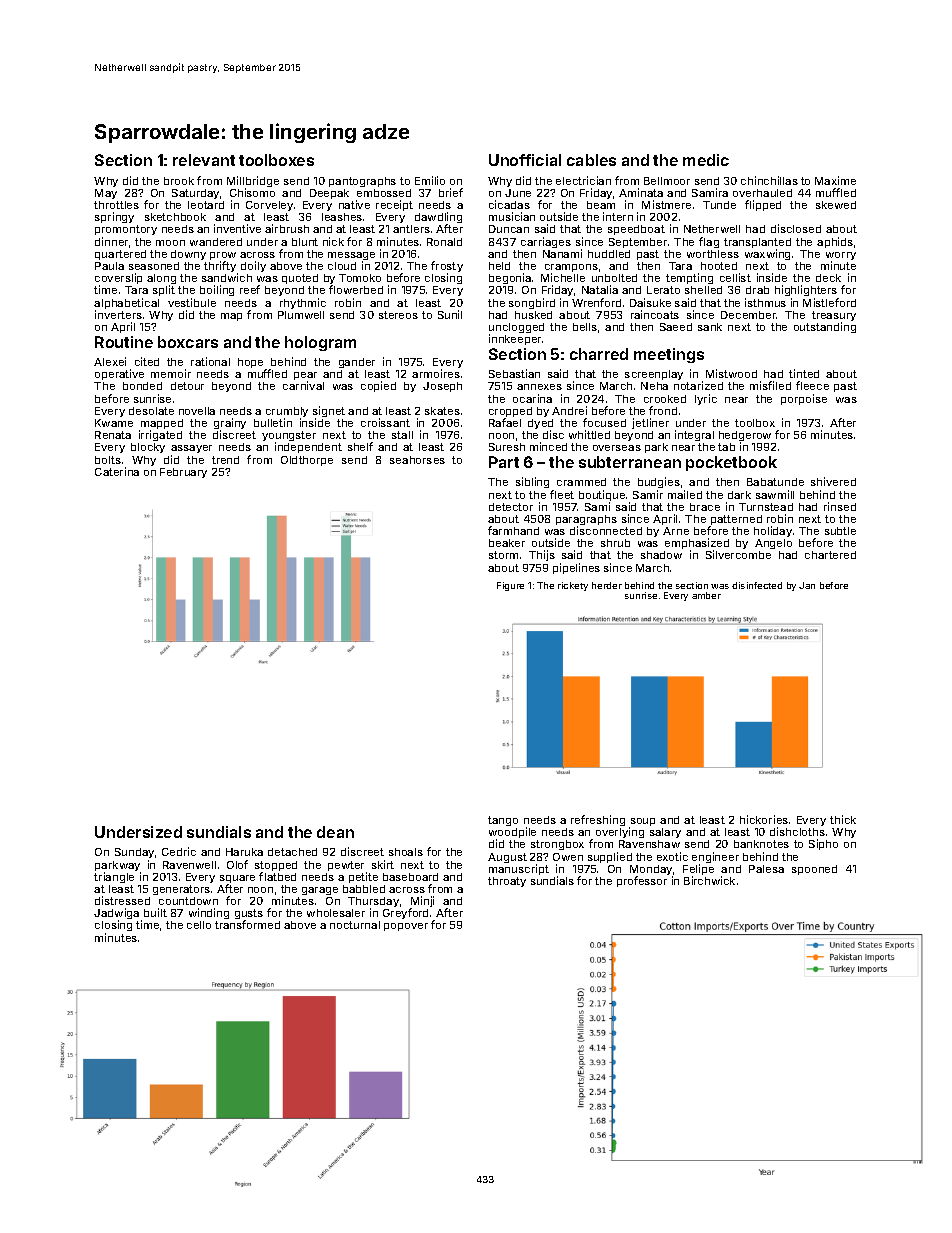 This document has width=952, height=1233. What do you see at coordinates (216, 242) in the document?
I see `wandered` at bounding box center [216, 242].
